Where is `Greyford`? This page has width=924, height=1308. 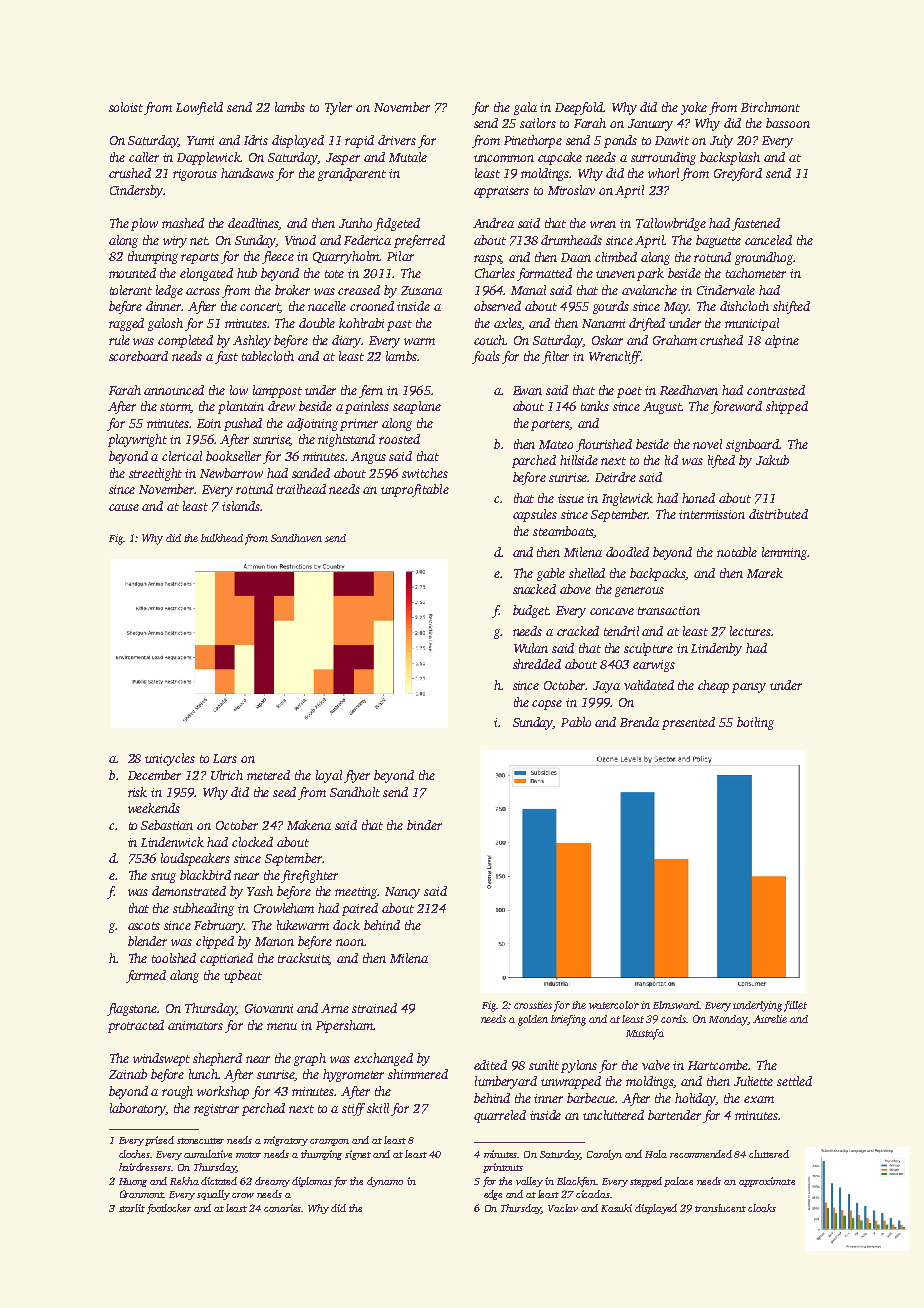
Greyford is located at coordinates (738, 174).
